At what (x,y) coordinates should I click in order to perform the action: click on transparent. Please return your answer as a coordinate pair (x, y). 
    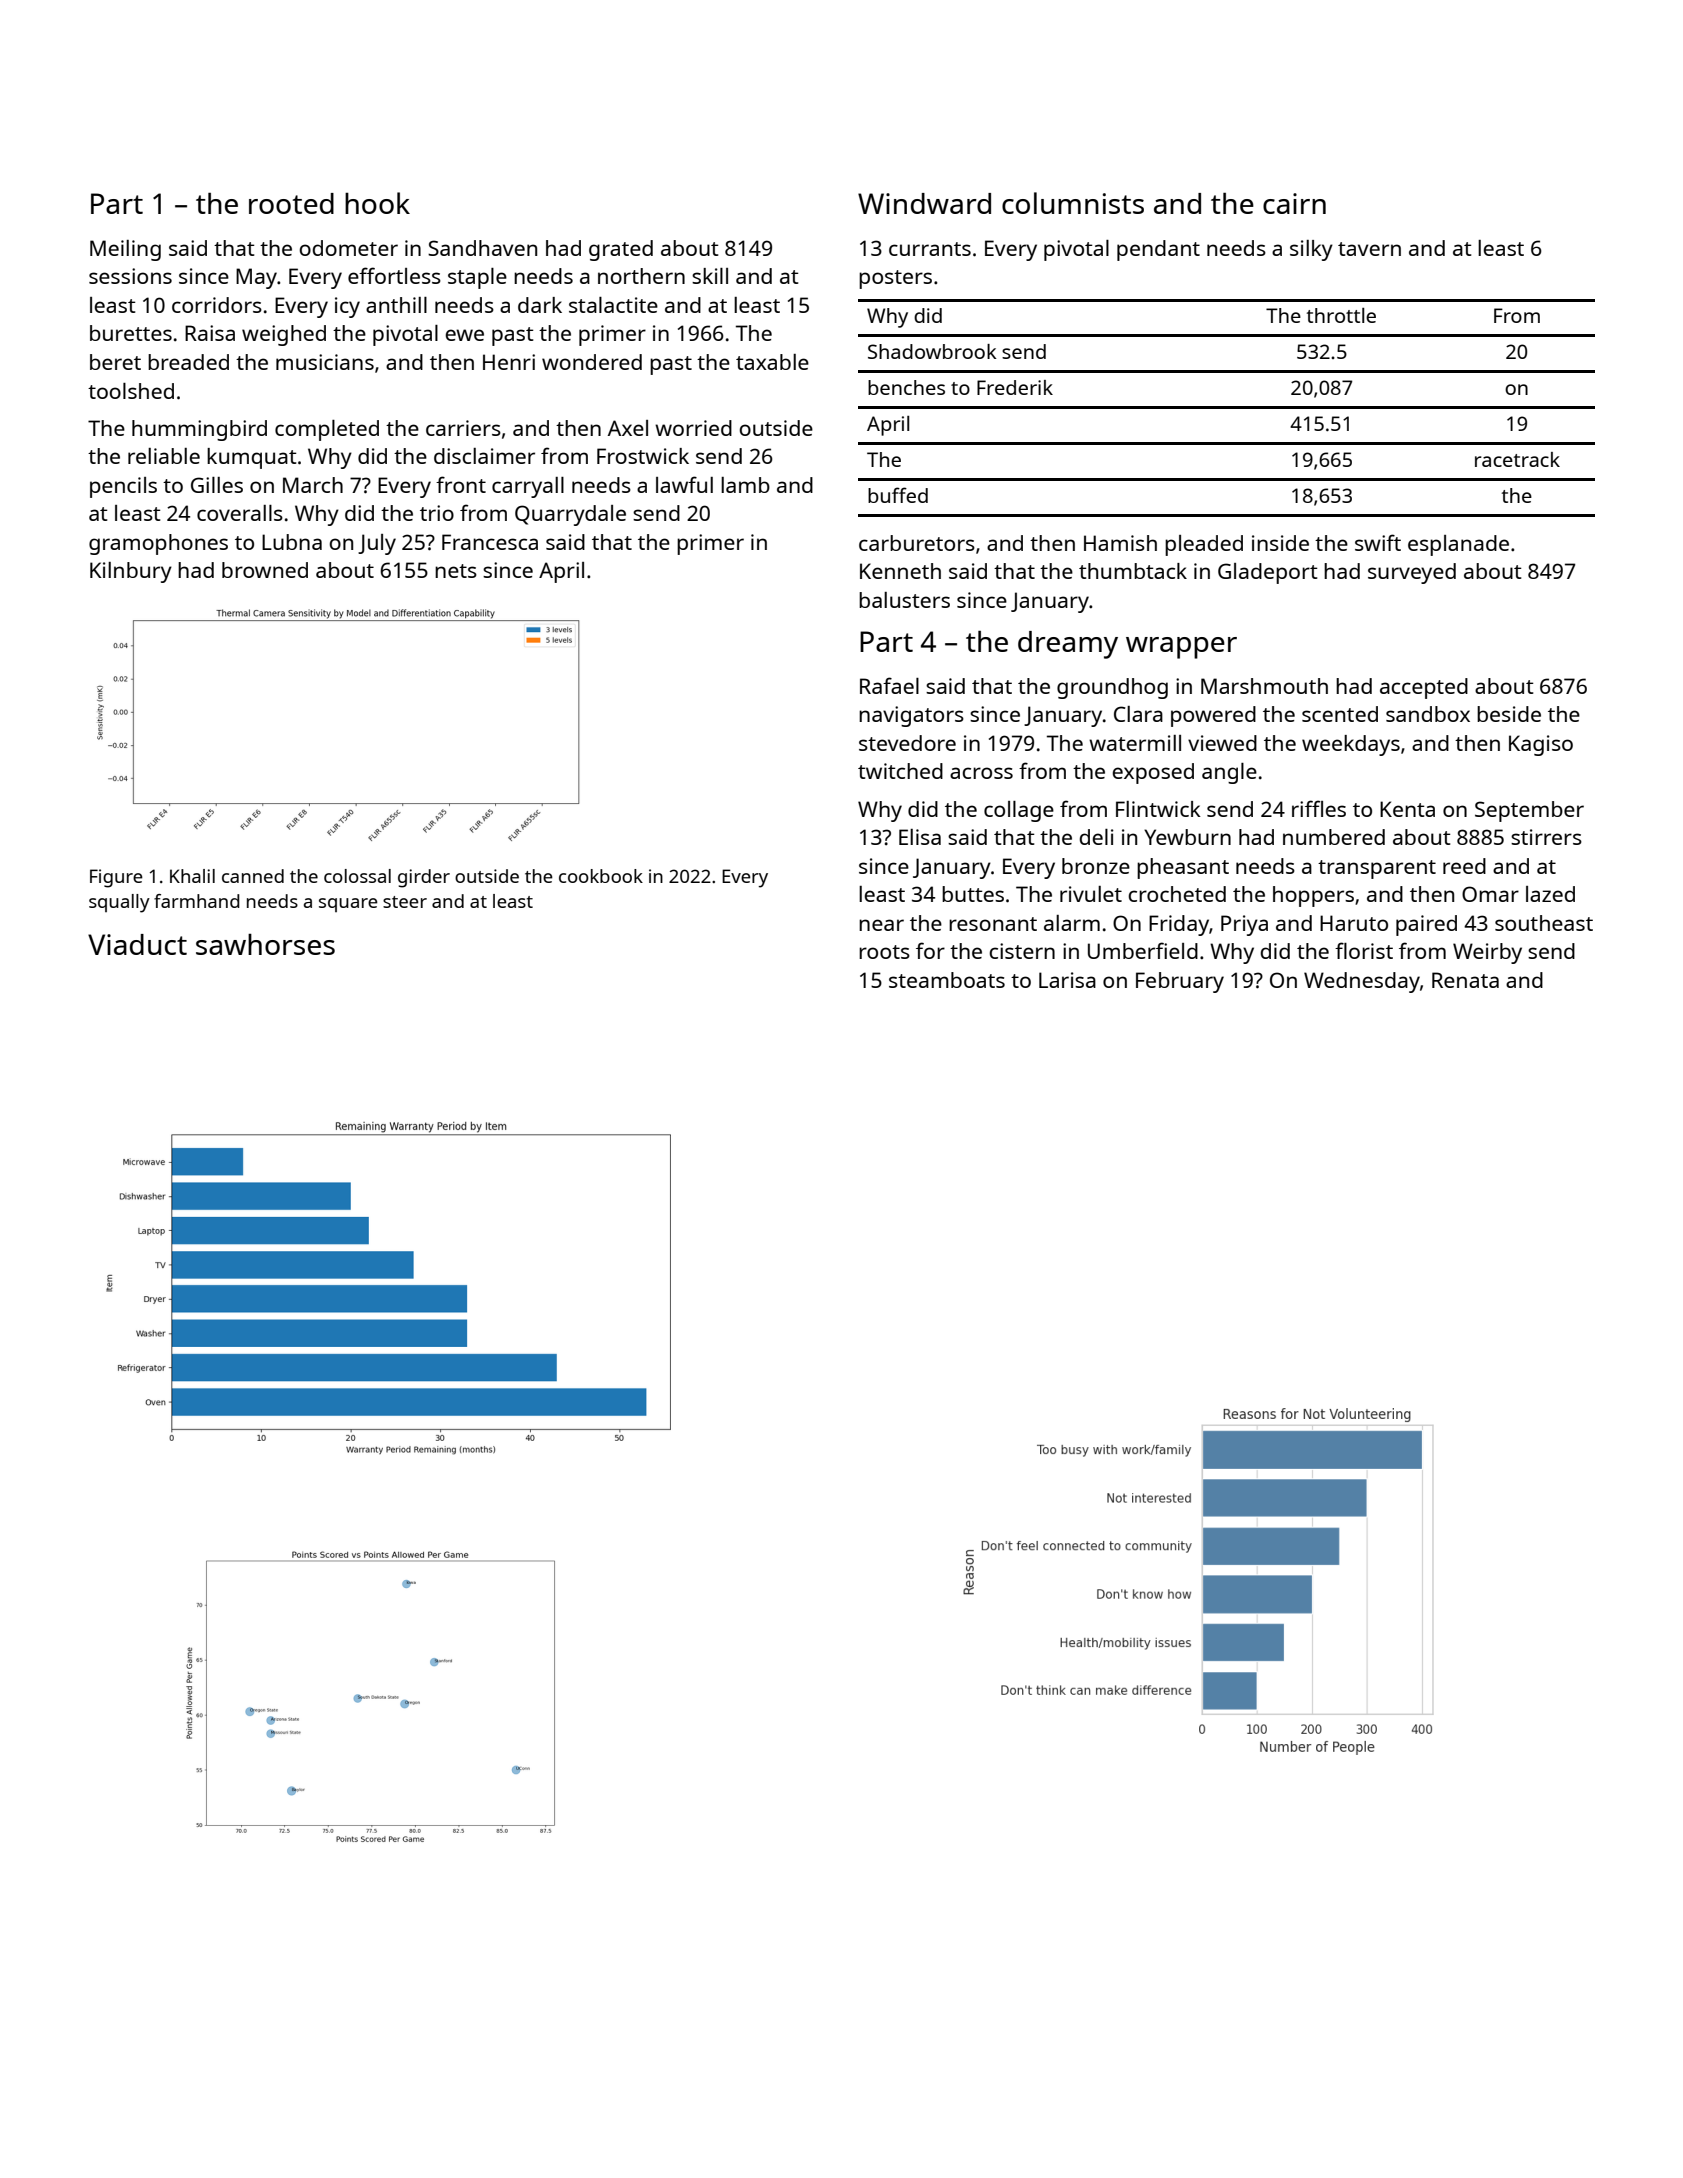
    Looking at the image, I should click on (1377, 869).
